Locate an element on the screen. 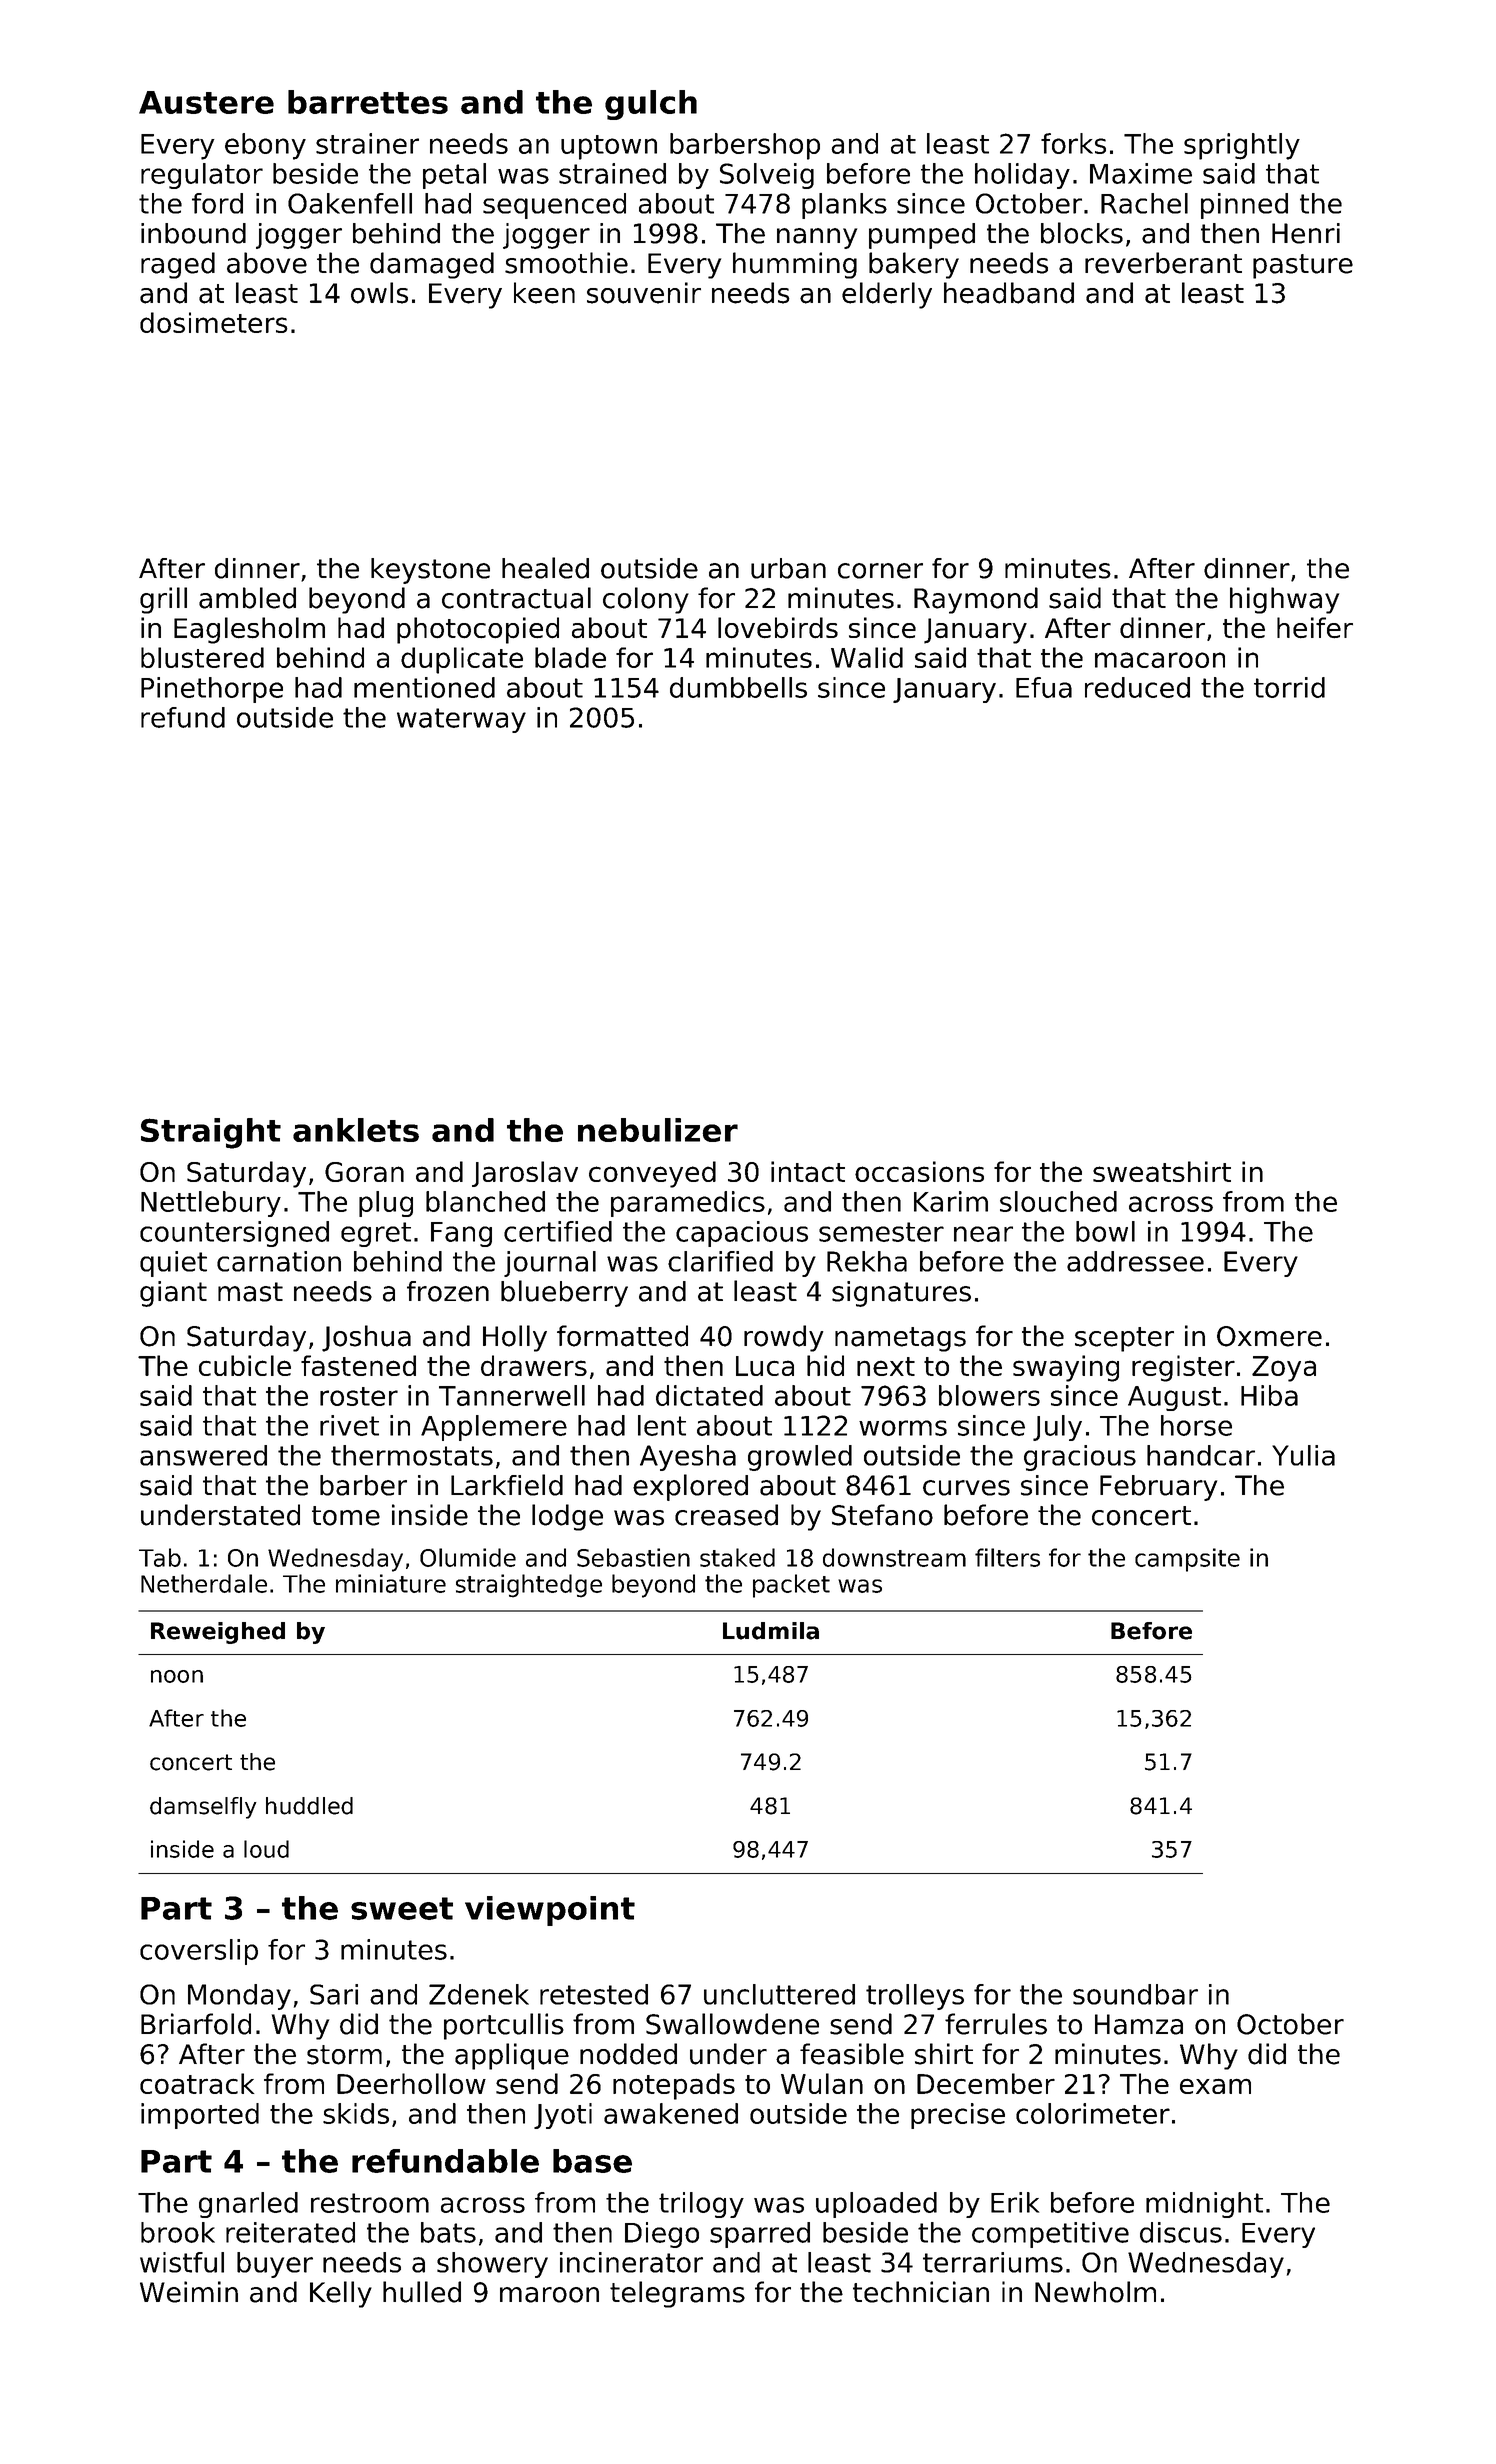 Image resolution: width=1496 pixels, height=2464 pixels. intact is located at coordinates (808, 1171).
